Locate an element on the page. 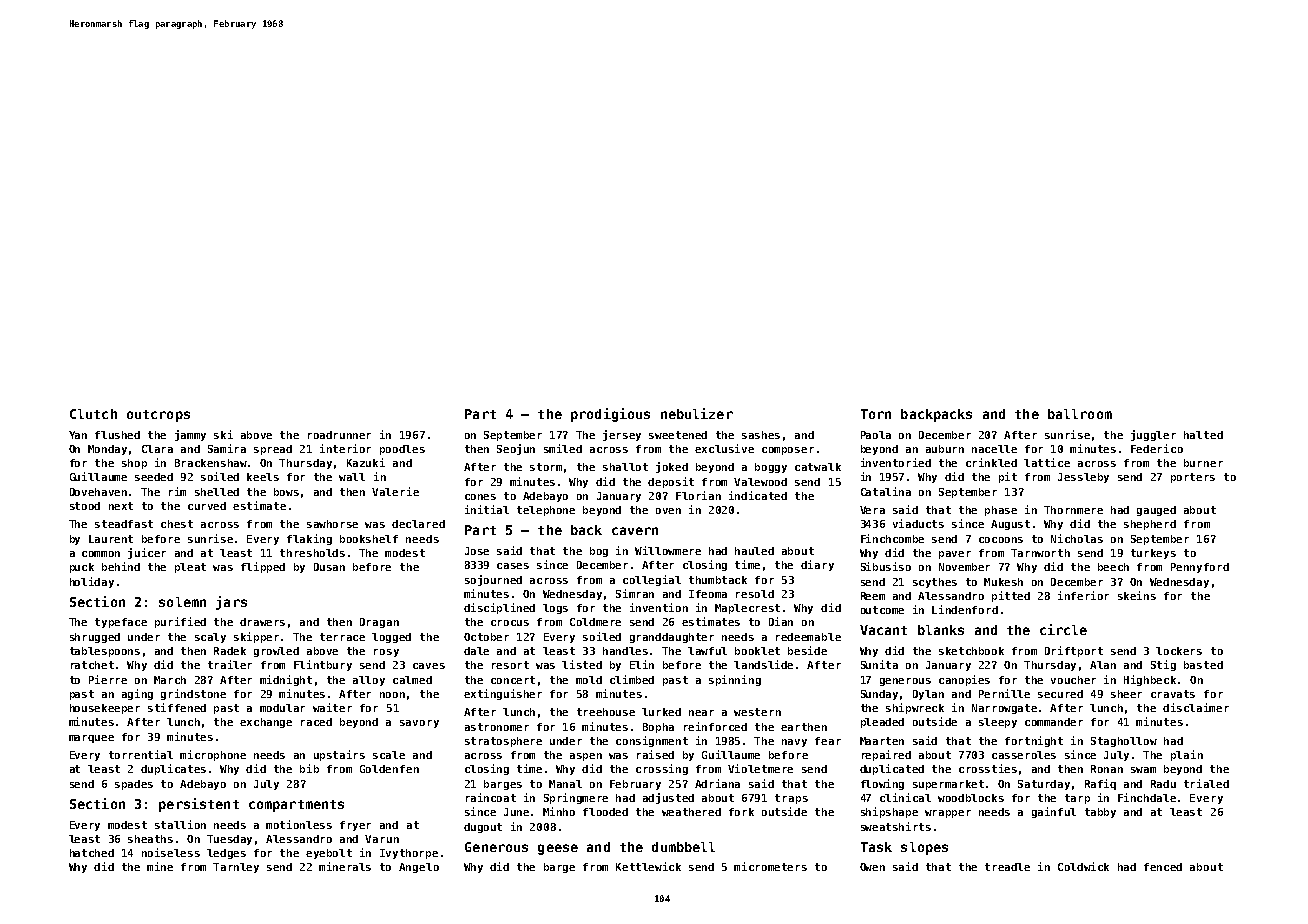 This document has height=924, width=1308. Kettlewick is located at coordinates (648, 866).
